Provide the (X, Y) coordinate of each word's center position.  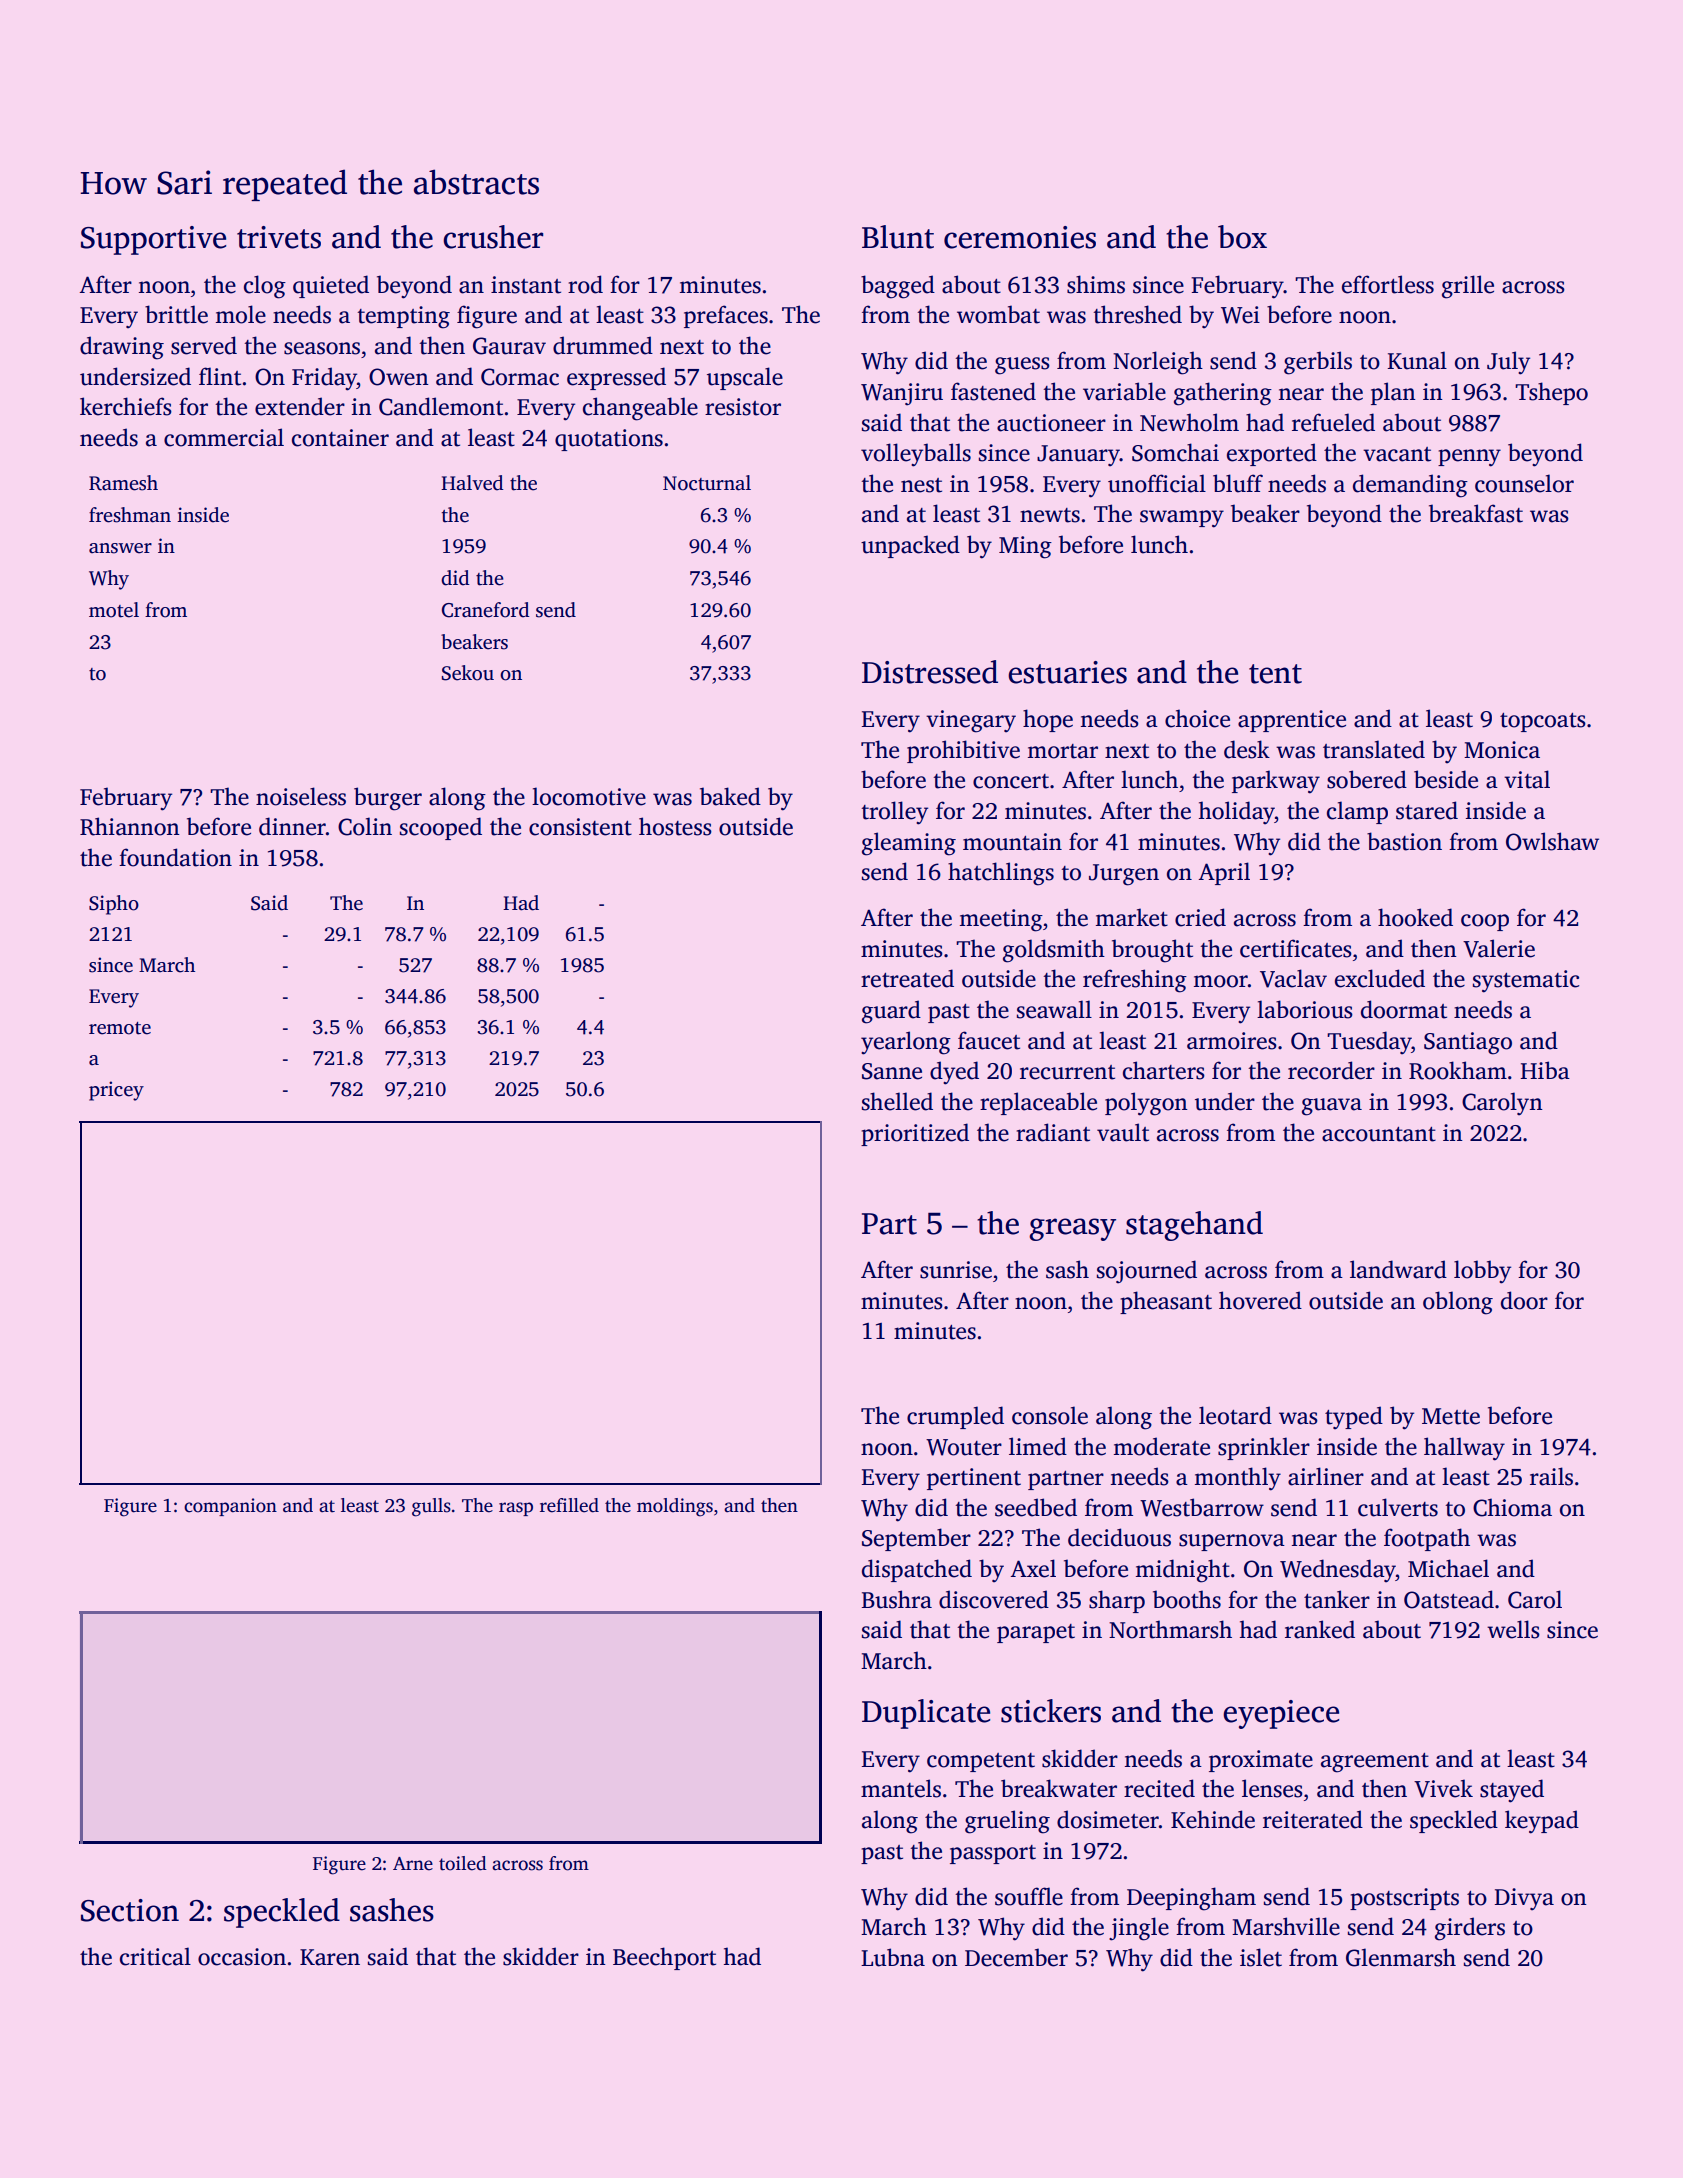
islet (1261, 1957)
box (1242, 237)
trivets (279, 237)
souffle (1029, 1896)
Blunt (898, 237)
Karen (330, 1957)
